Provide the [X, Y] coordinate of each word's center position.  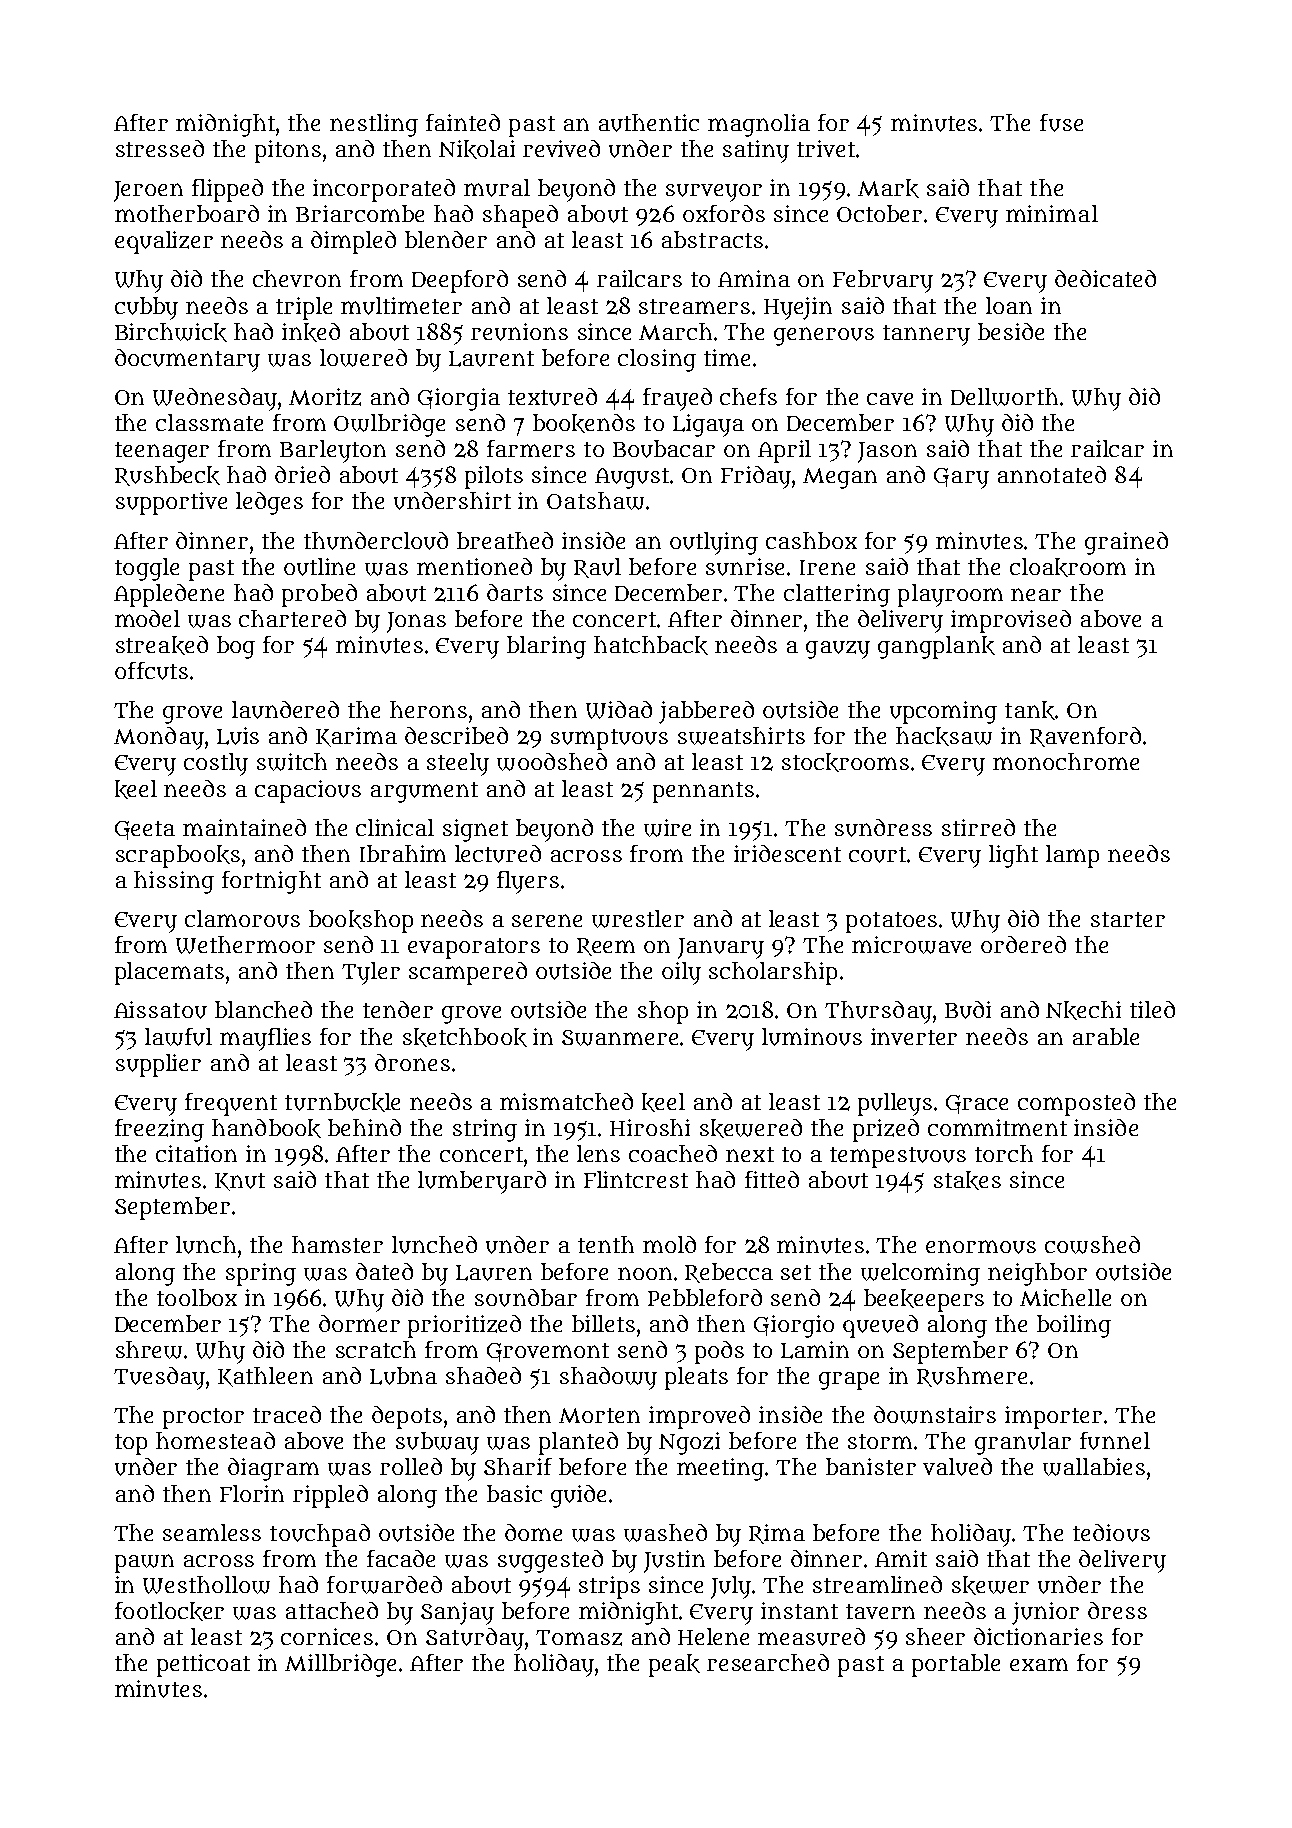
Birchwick [171, 332]
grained [1126, 543]
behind [364, 1127]
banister [871, 1466]
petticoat [203, 1665]
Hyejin [798, 308]
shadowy [608, 1378]
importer [1053, 1417]
